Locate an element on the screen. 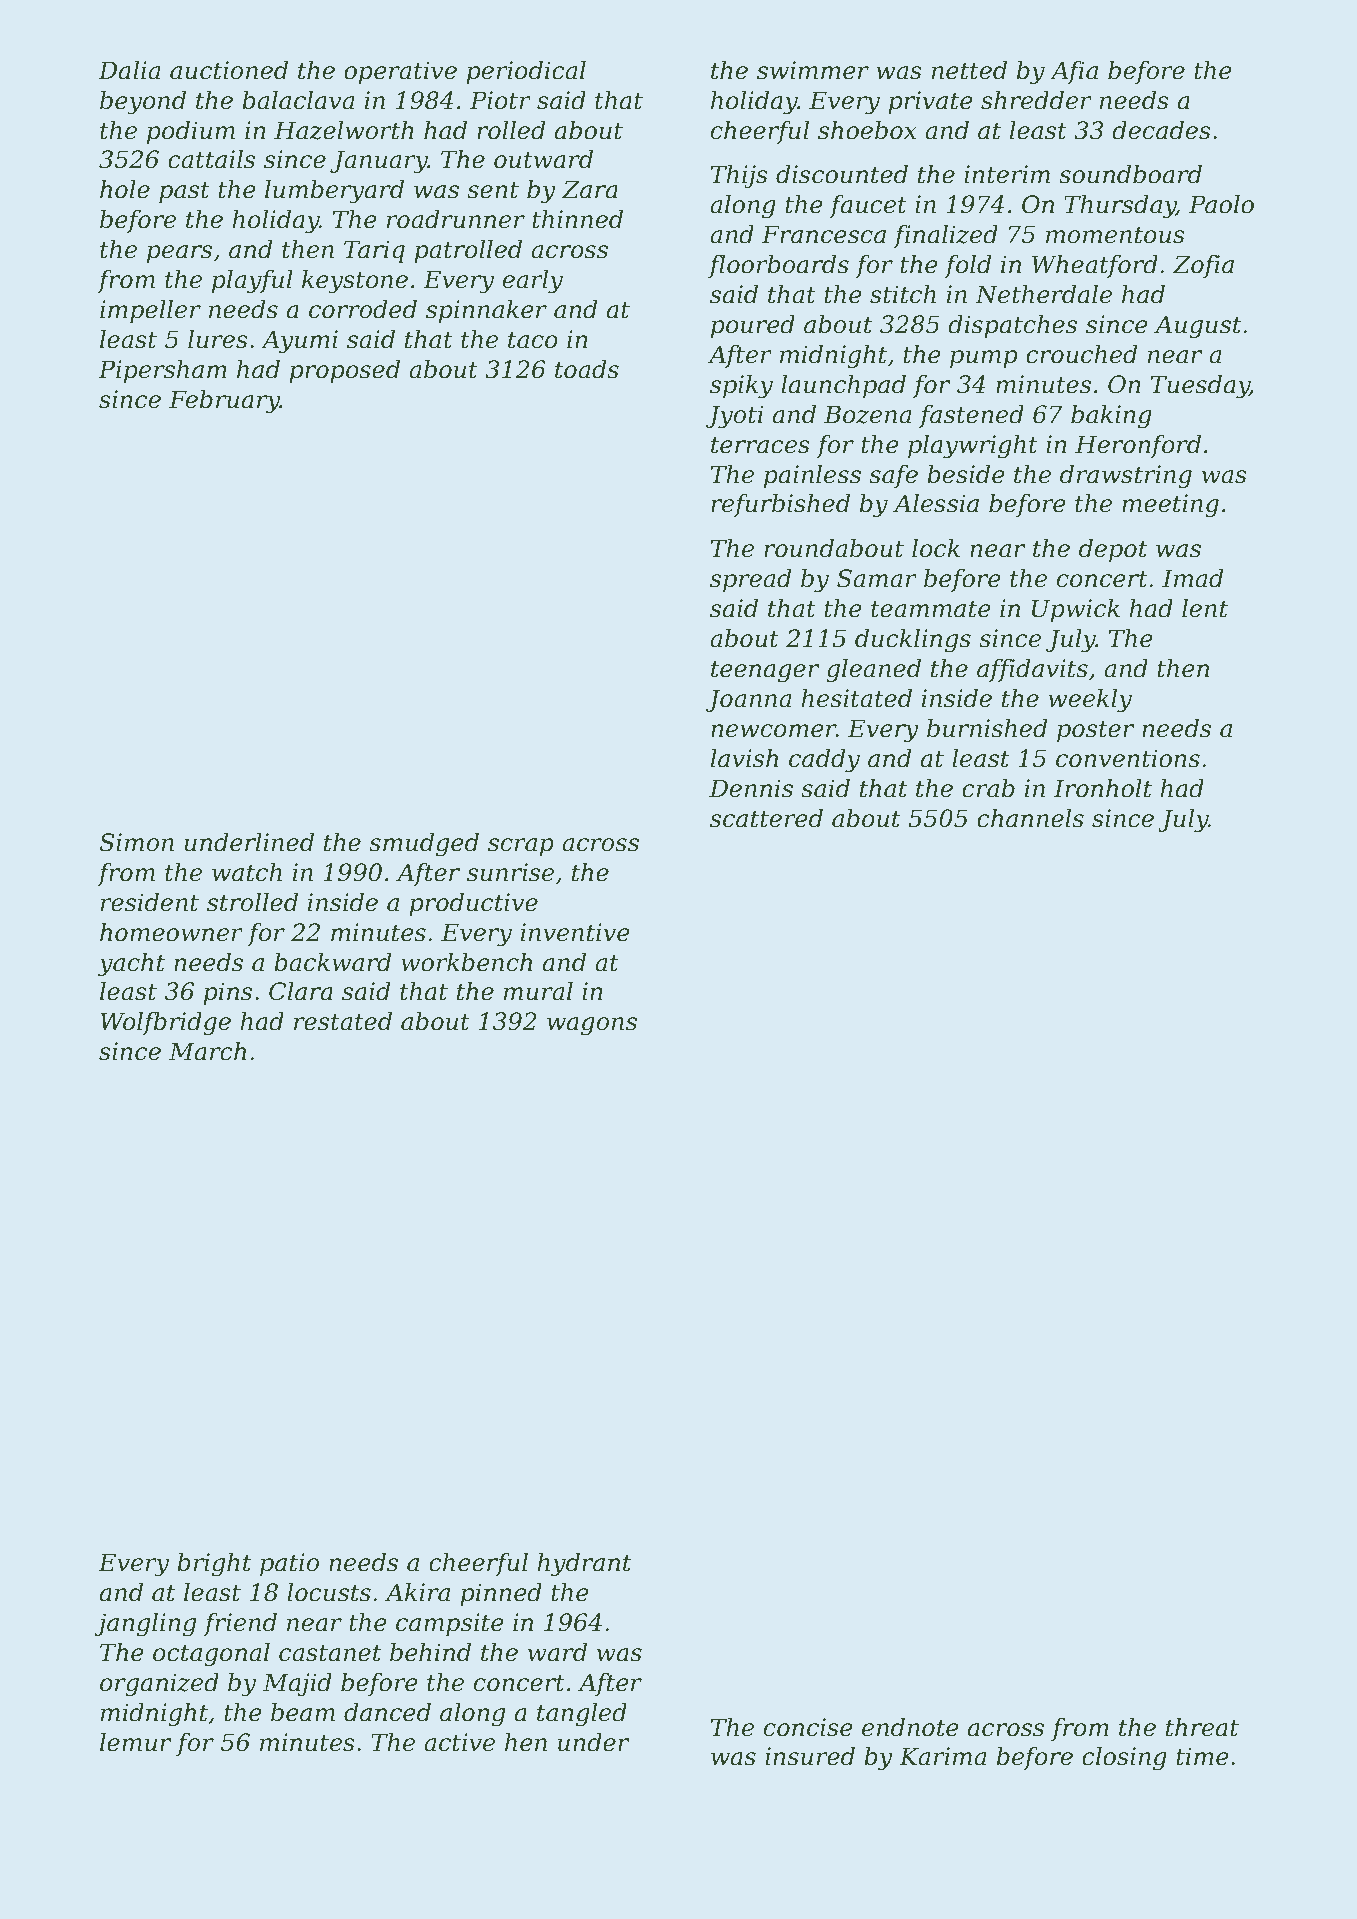 The width and height of the screenshot is (1357, 1919). affidavits is located at coordinates (1032, 670).
